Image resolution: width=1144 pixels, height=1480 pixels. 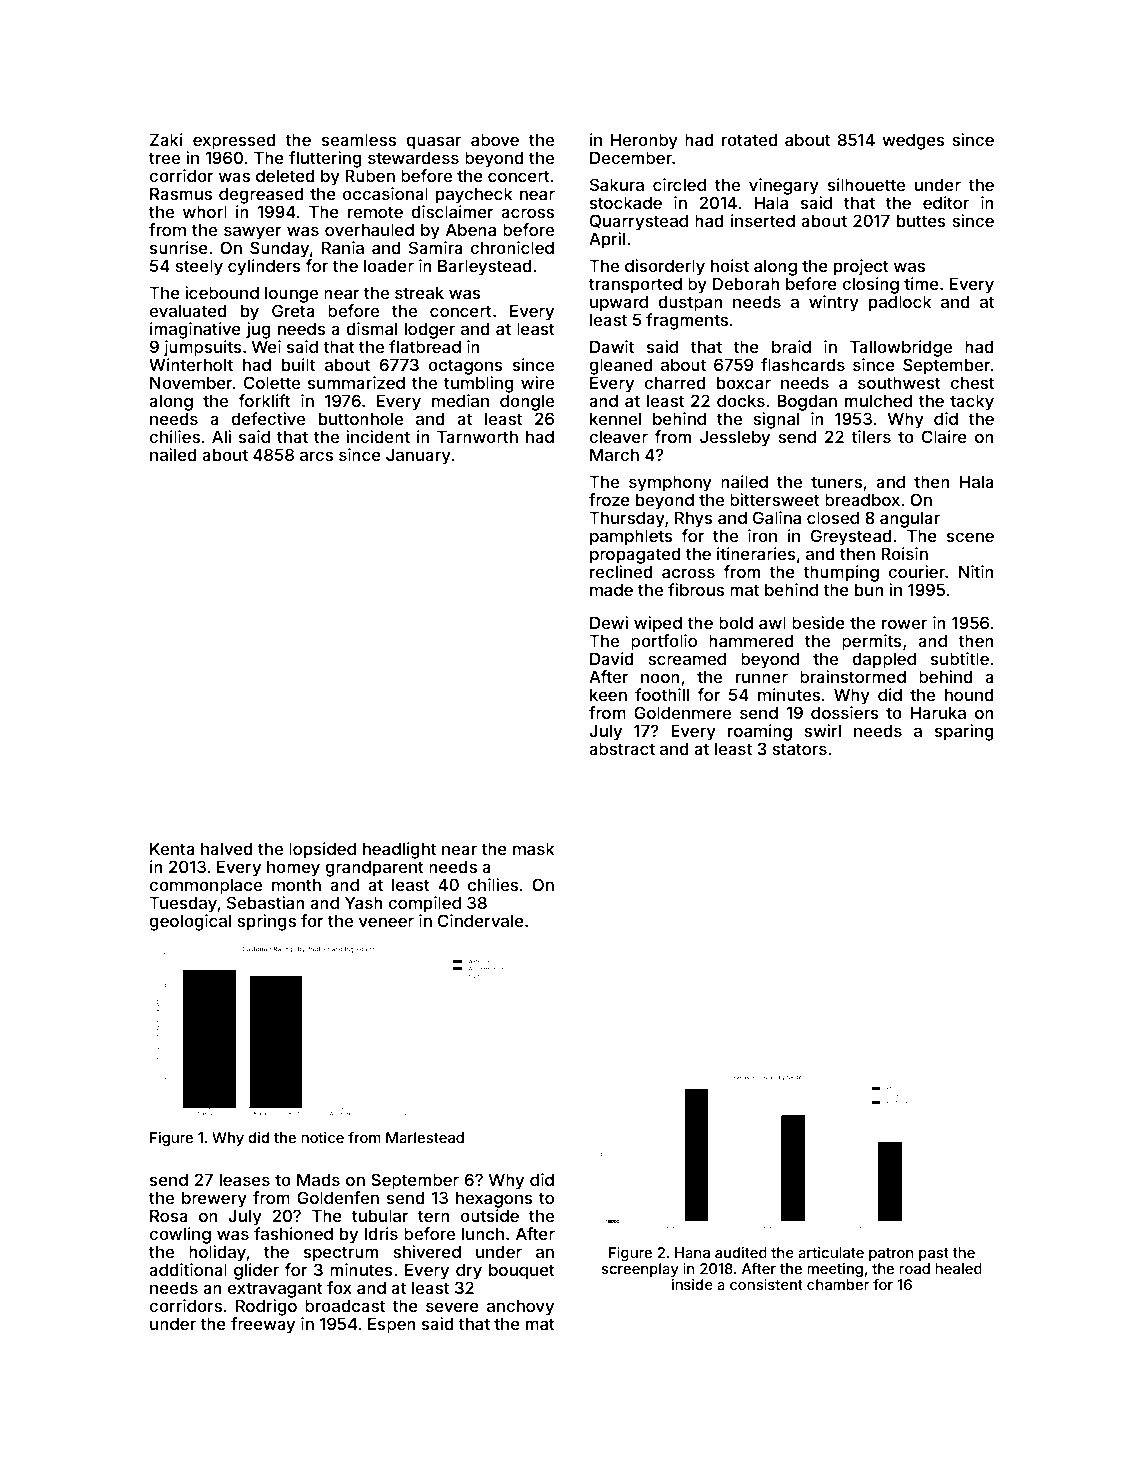 What do you see at coordinates (958, 1268) in the page?
I see `healed` at bounding box center [958, 1268].
